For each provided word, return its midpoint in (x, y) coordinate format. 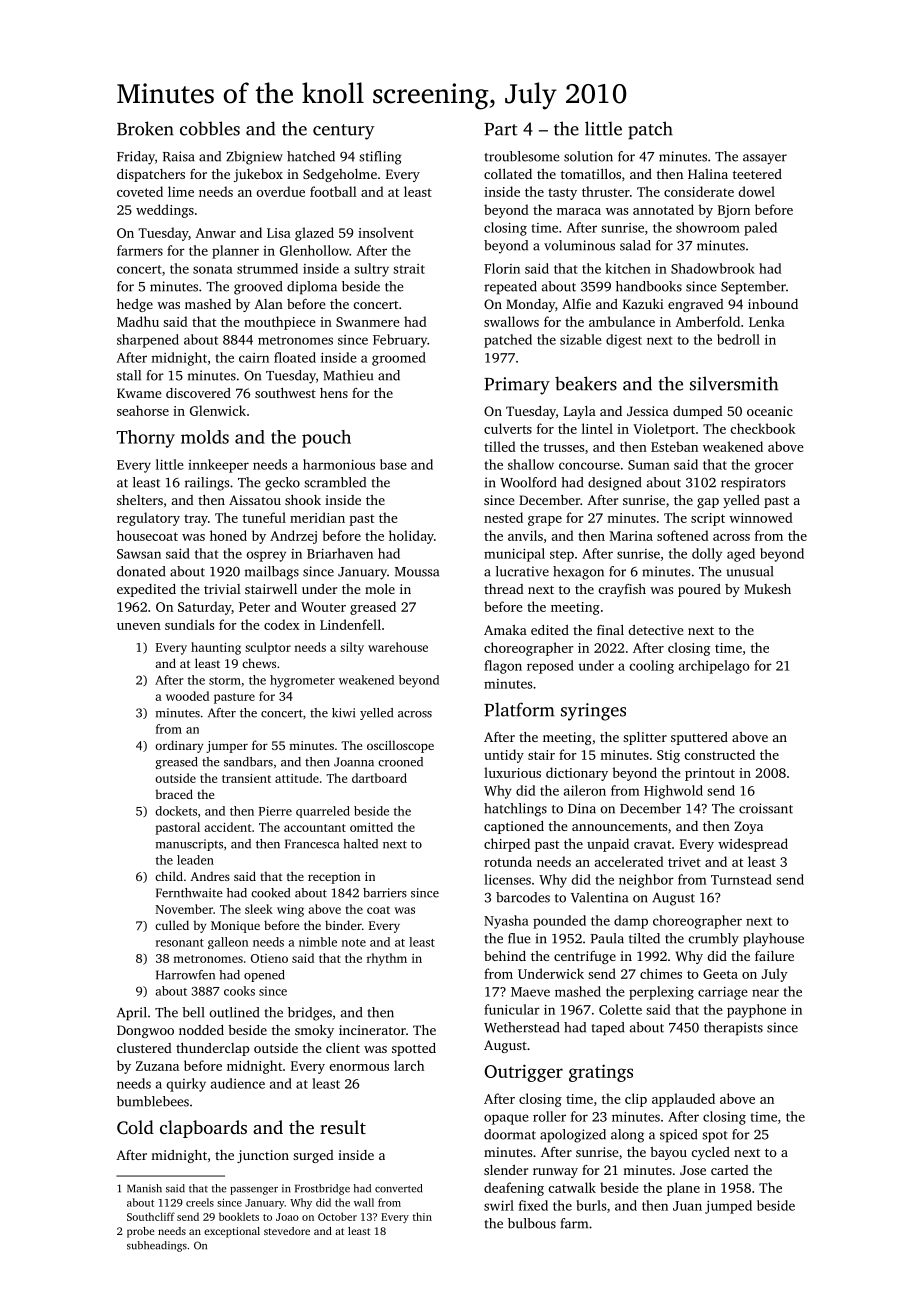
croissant (766, 808)
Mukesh (767, 589)
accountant (315, 828)
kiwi (343, 713)
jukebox (258, 175)
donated (141, 571)
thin (422, 1216)
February (400, 341)
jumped (728, 1207)
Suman (649, 465)
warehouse (398, 647)
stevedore (287, 1231)
